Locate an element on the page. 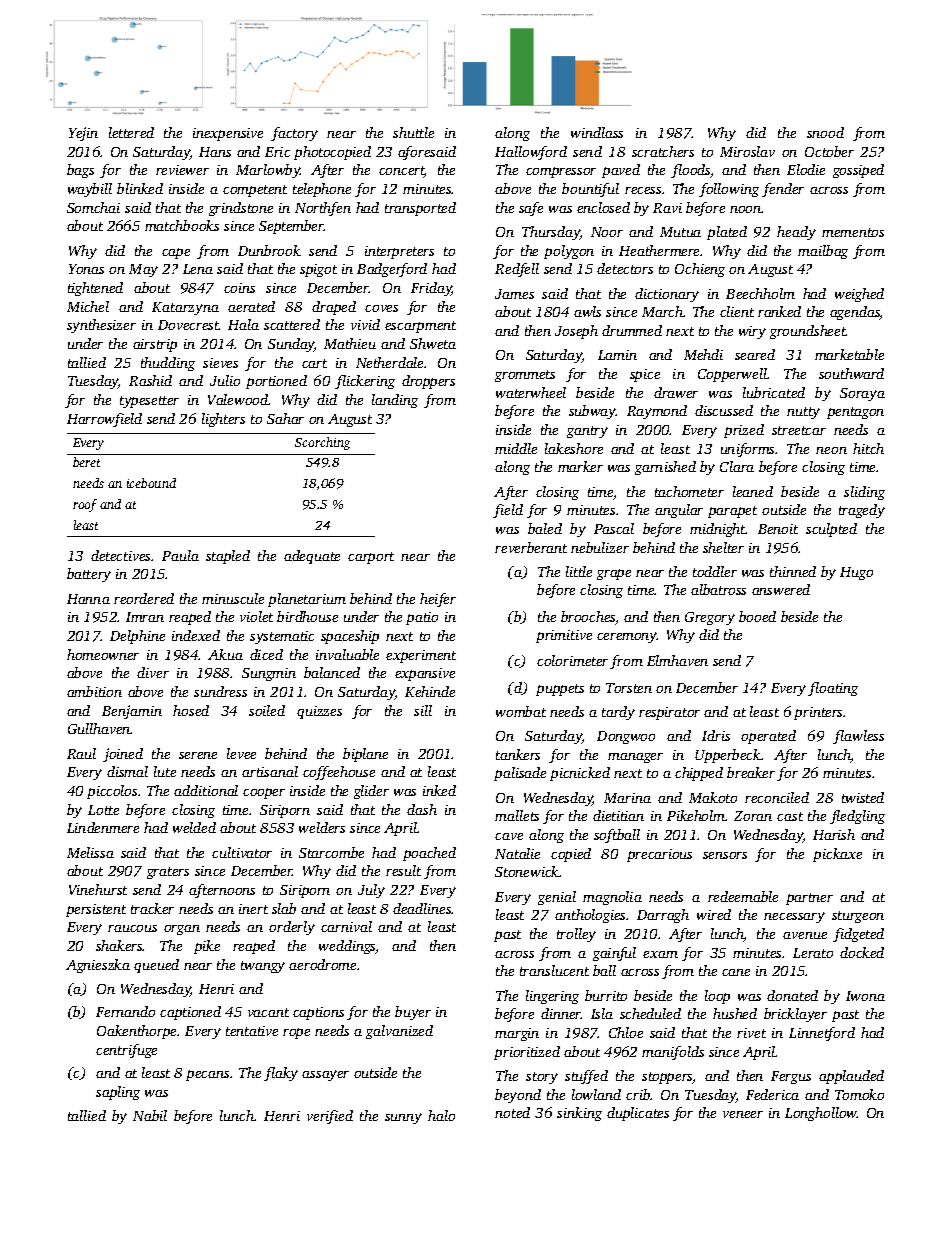 The image size is (952, 1233). assayer is located at coordinates (325, 1075).
